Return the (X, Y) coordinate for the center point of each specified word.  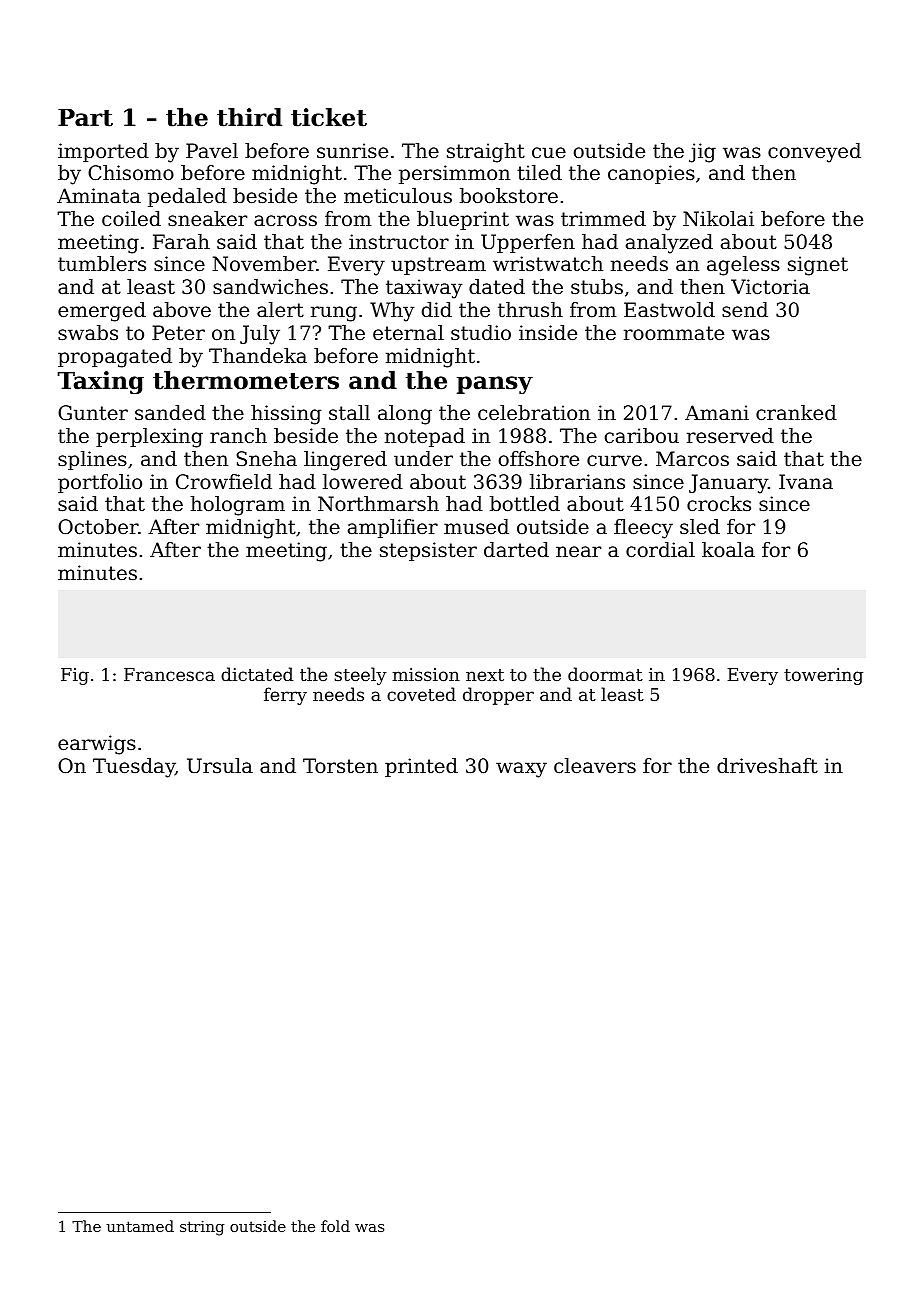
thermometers (246, 380)
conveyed (814, 153)
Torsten (340, 766)
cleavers (595, 766)
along (405, 415)
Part (85, 118)
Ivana (806, 482)
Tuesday (134, 768)
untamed (140, 1226)
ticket (329, 117)
